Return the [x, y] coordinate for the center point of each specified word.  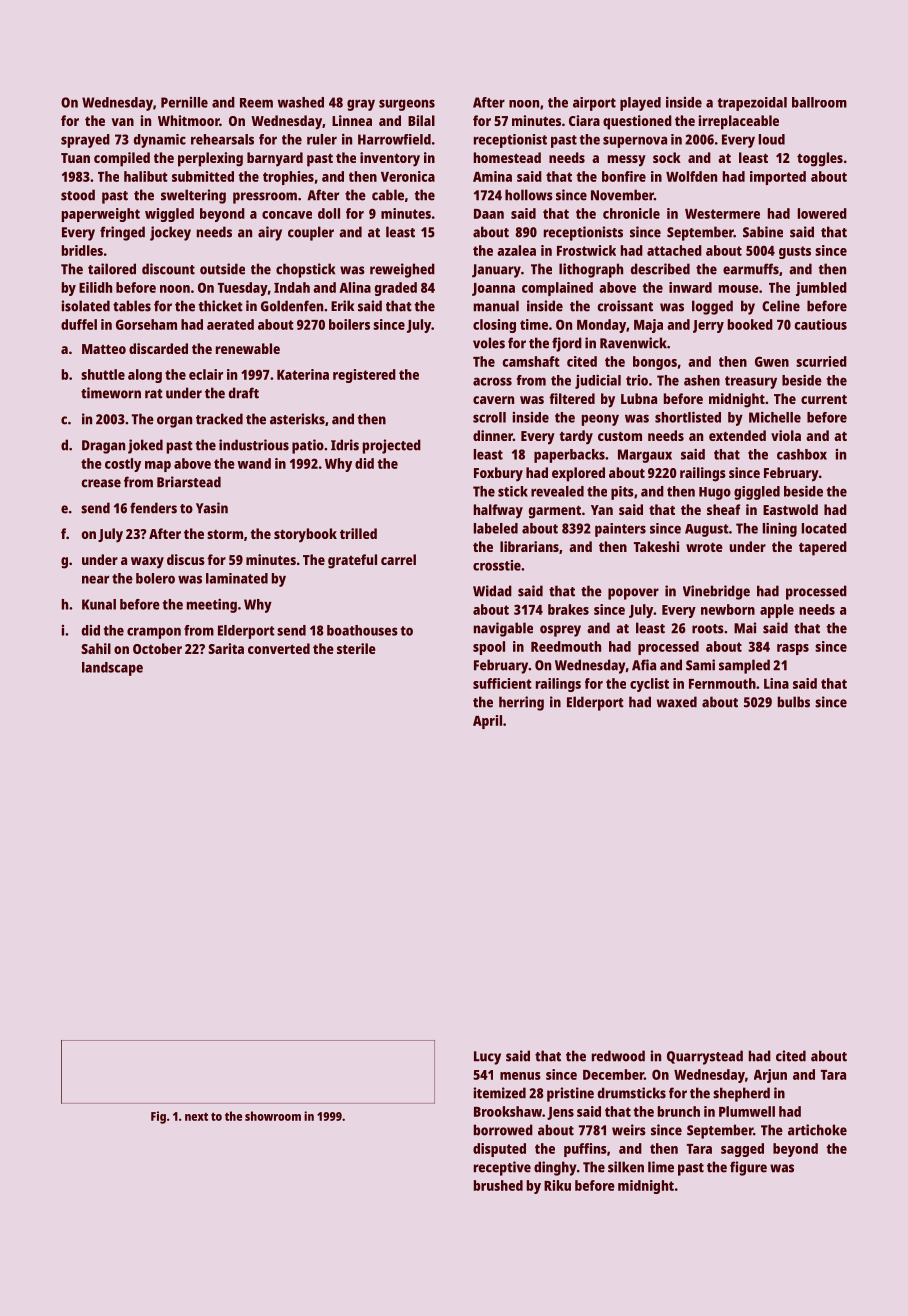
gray [361, 105]
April [487, 722]
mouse [739, 289]
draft [244, 393]
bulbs [794, 702]
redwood [618, 1056]
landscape [112, 669]
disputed [499, 1150]
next [196, 1117]
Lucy [487, 1058]
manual [496, 306]
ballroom [819, 102]
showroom [273, 1116]
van [122, 122]
